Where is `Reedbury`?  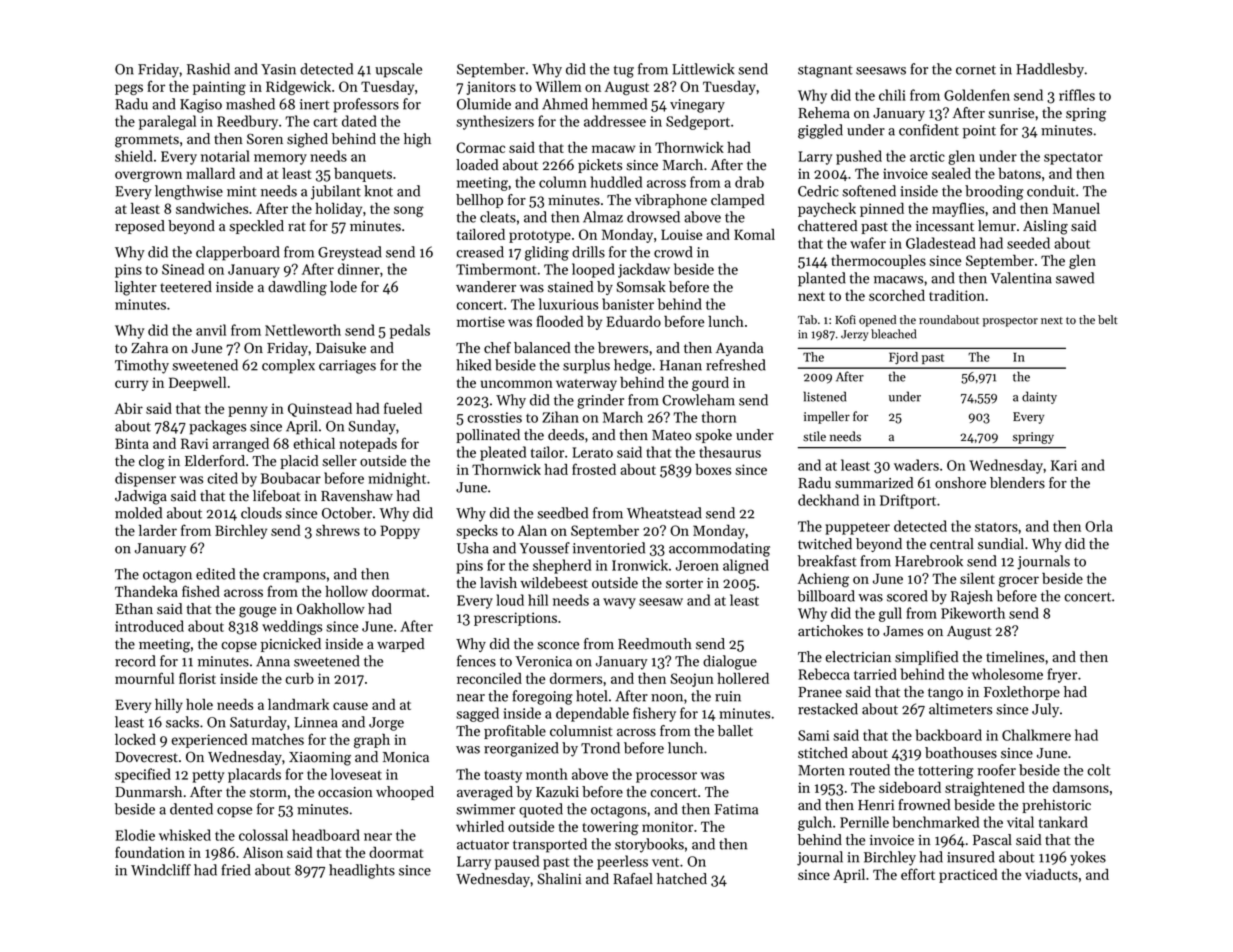
Reedbury is located at coordinates (247, 122).
